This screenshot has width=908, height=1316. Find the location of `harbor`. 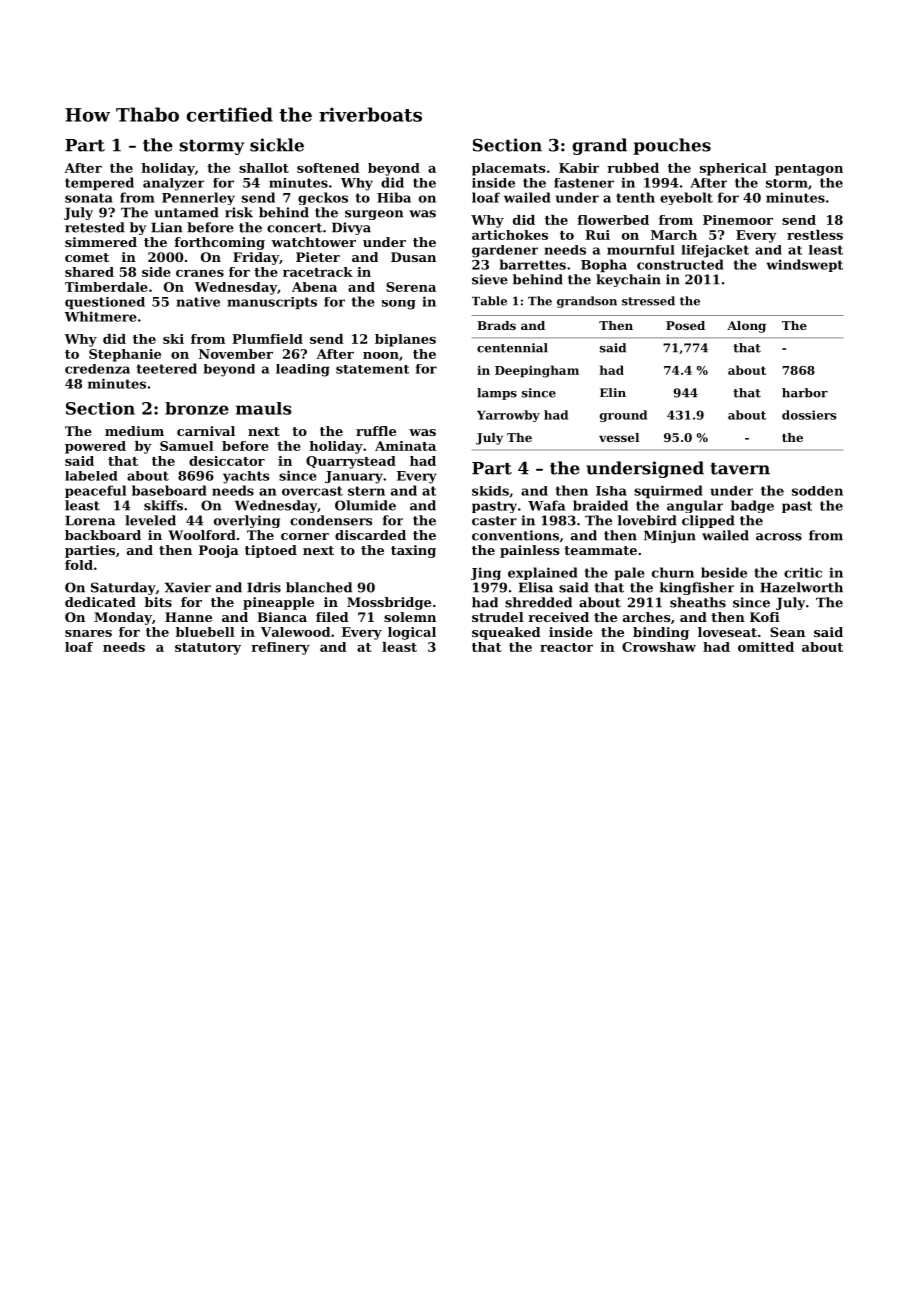

harbor is located at coordinates (805, 393).
